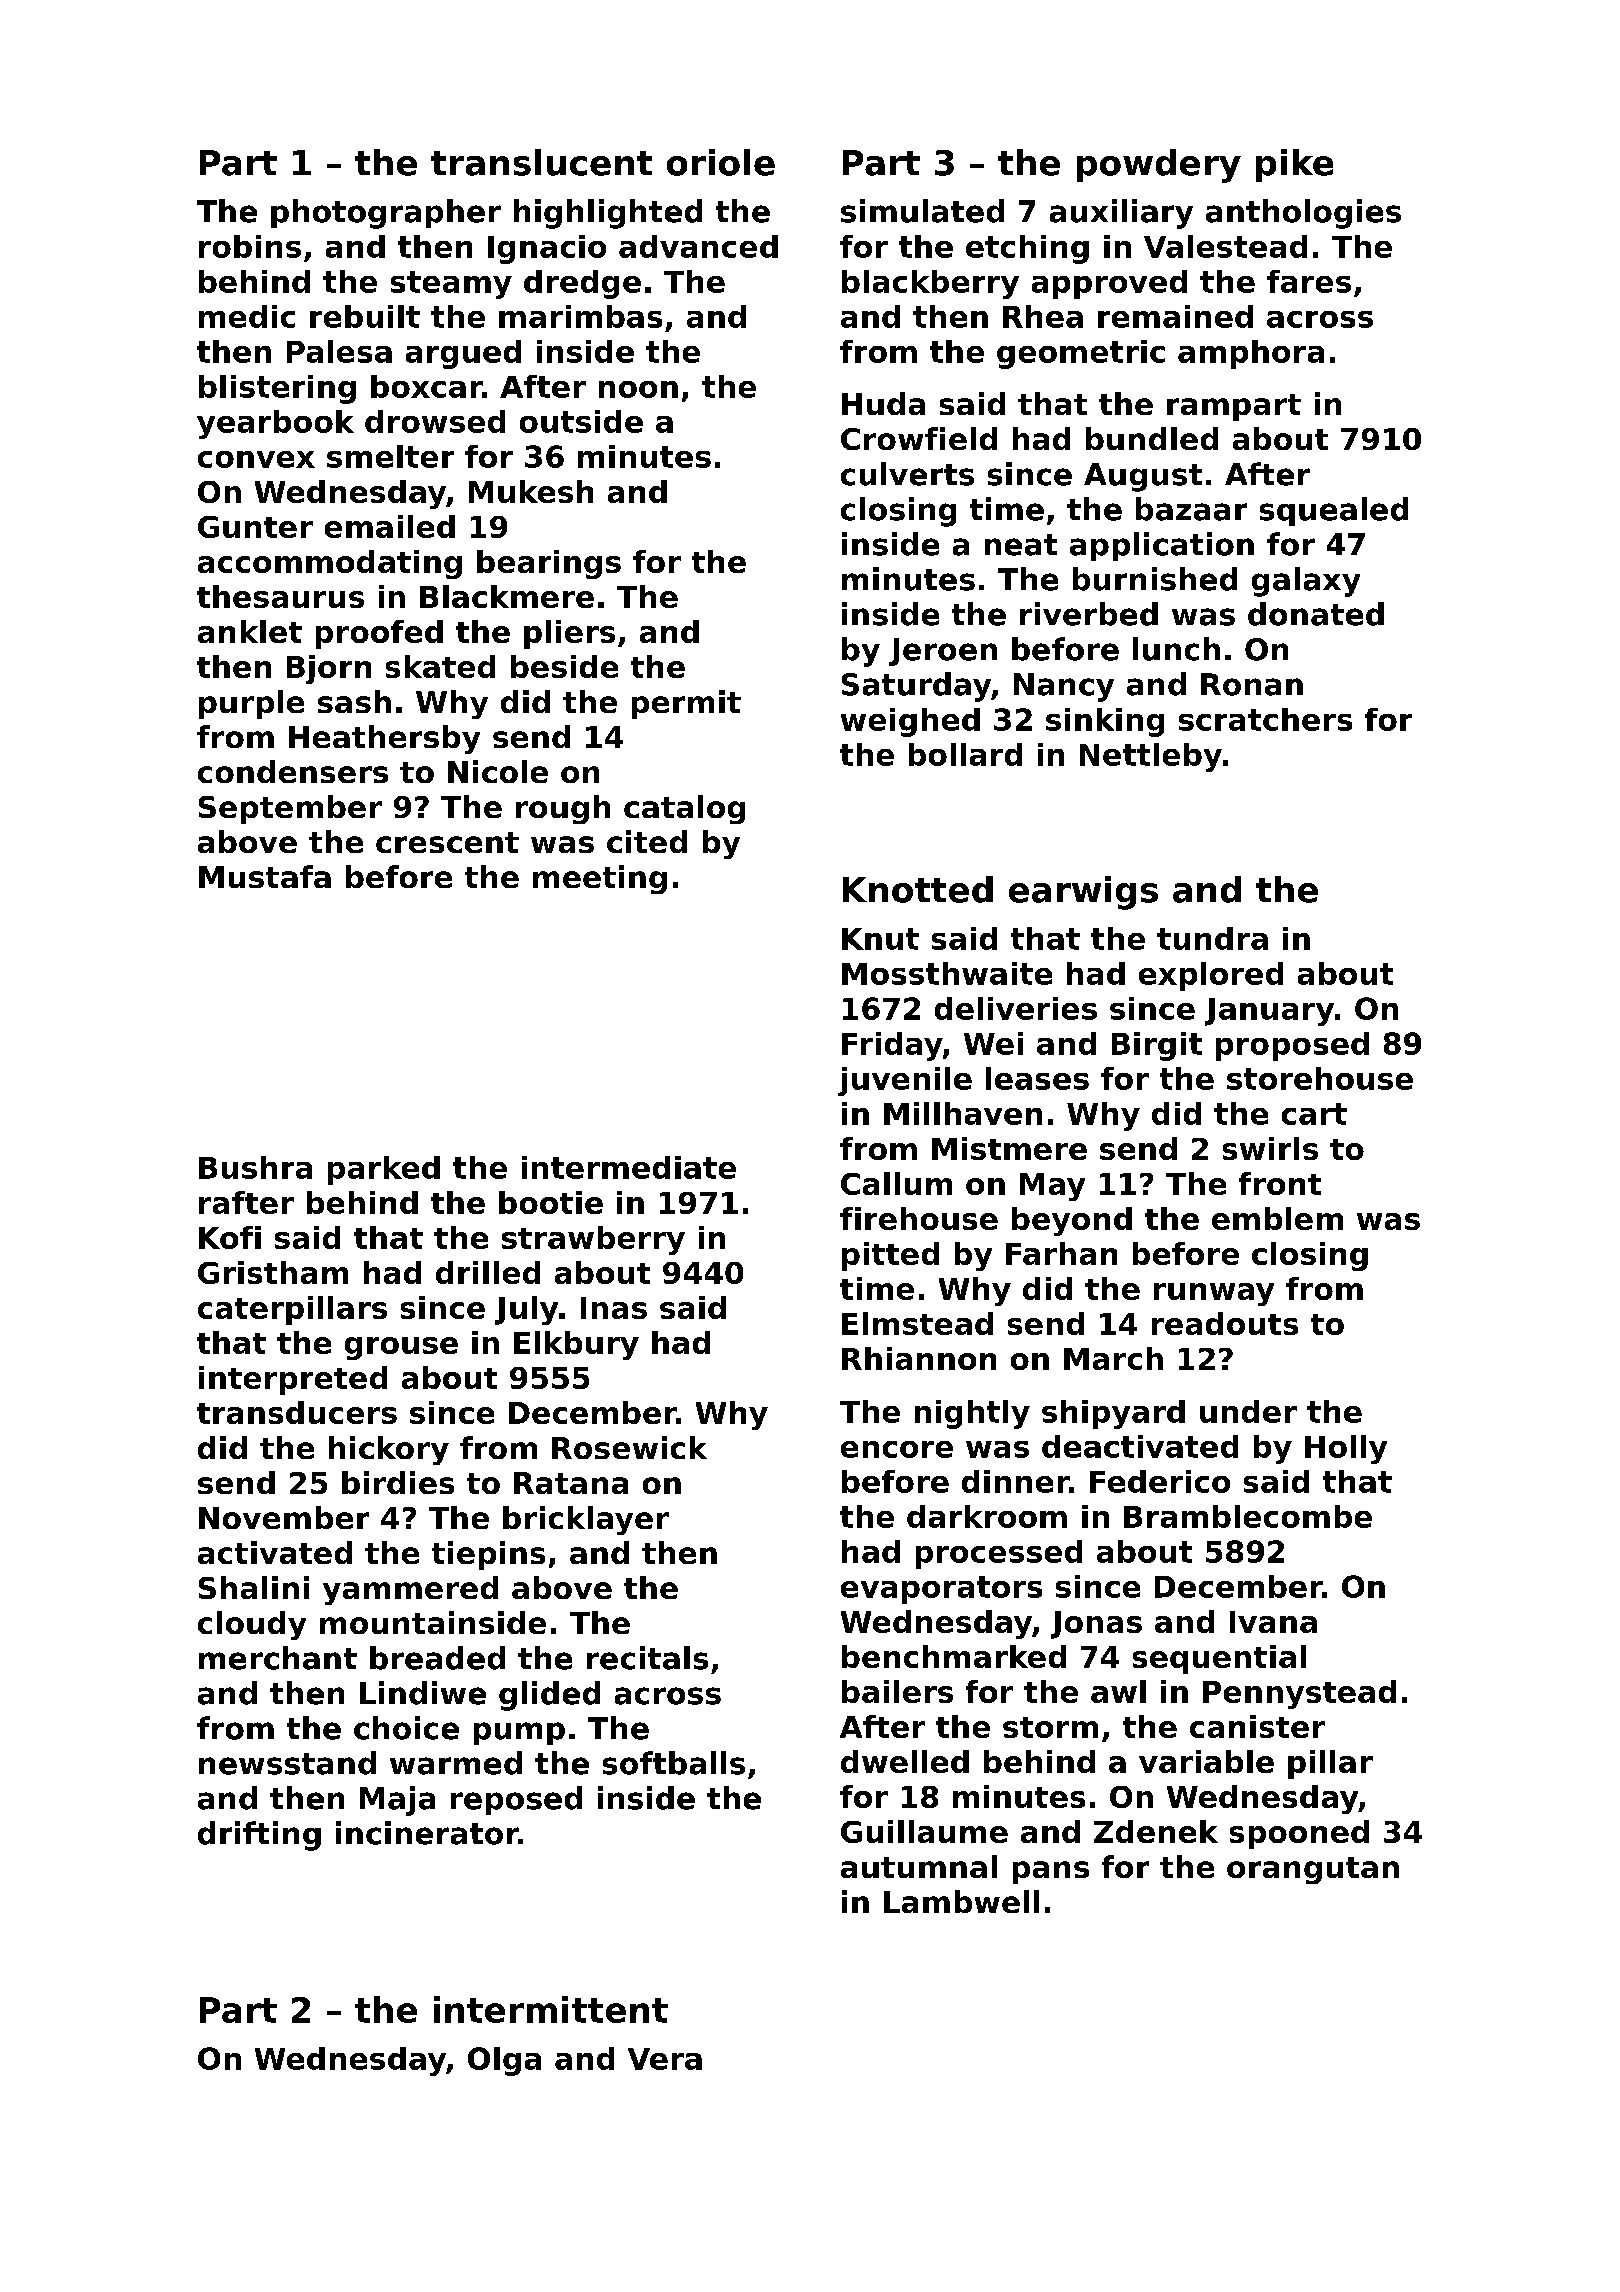  What do you see at coordinates (922, 211) in the image?
I see `simulated` at bounding box center [922, 211].
